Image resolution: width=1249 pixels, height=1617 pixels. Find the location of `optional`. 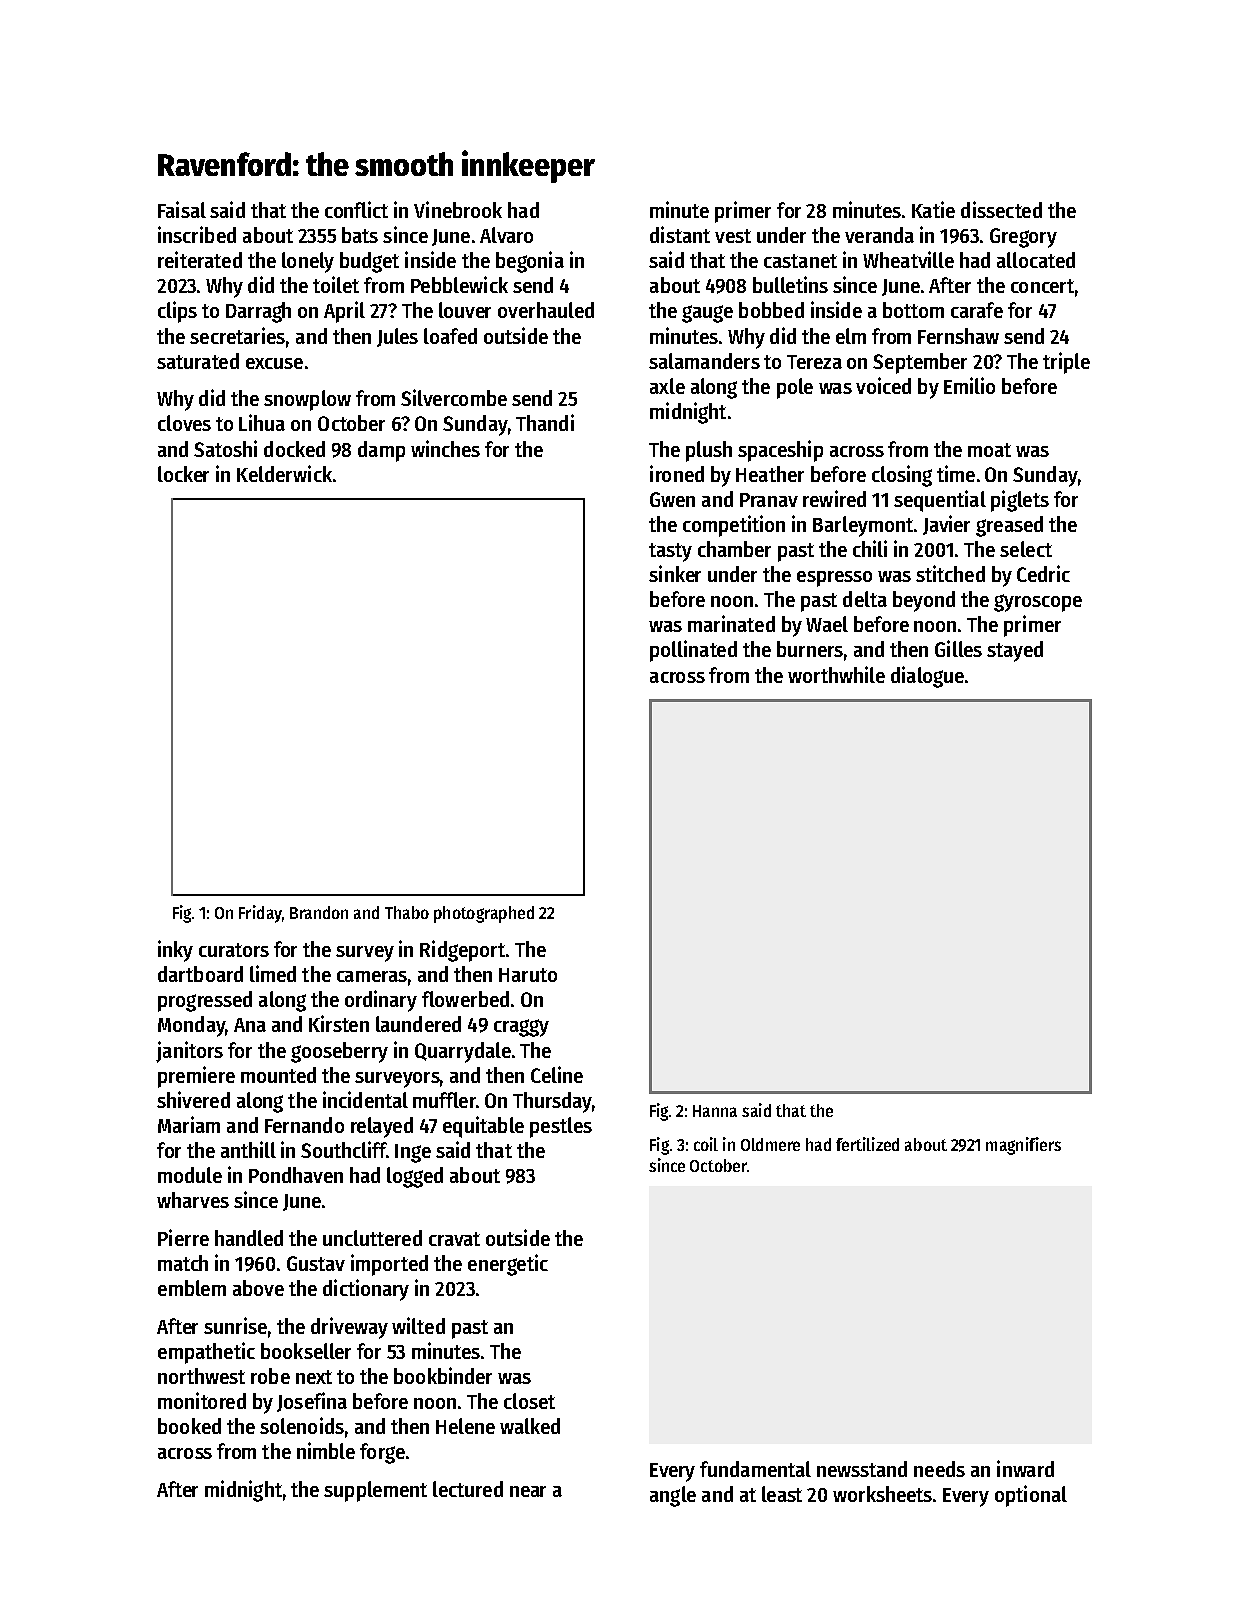

optional is located at coordinates (1031, 1496).
